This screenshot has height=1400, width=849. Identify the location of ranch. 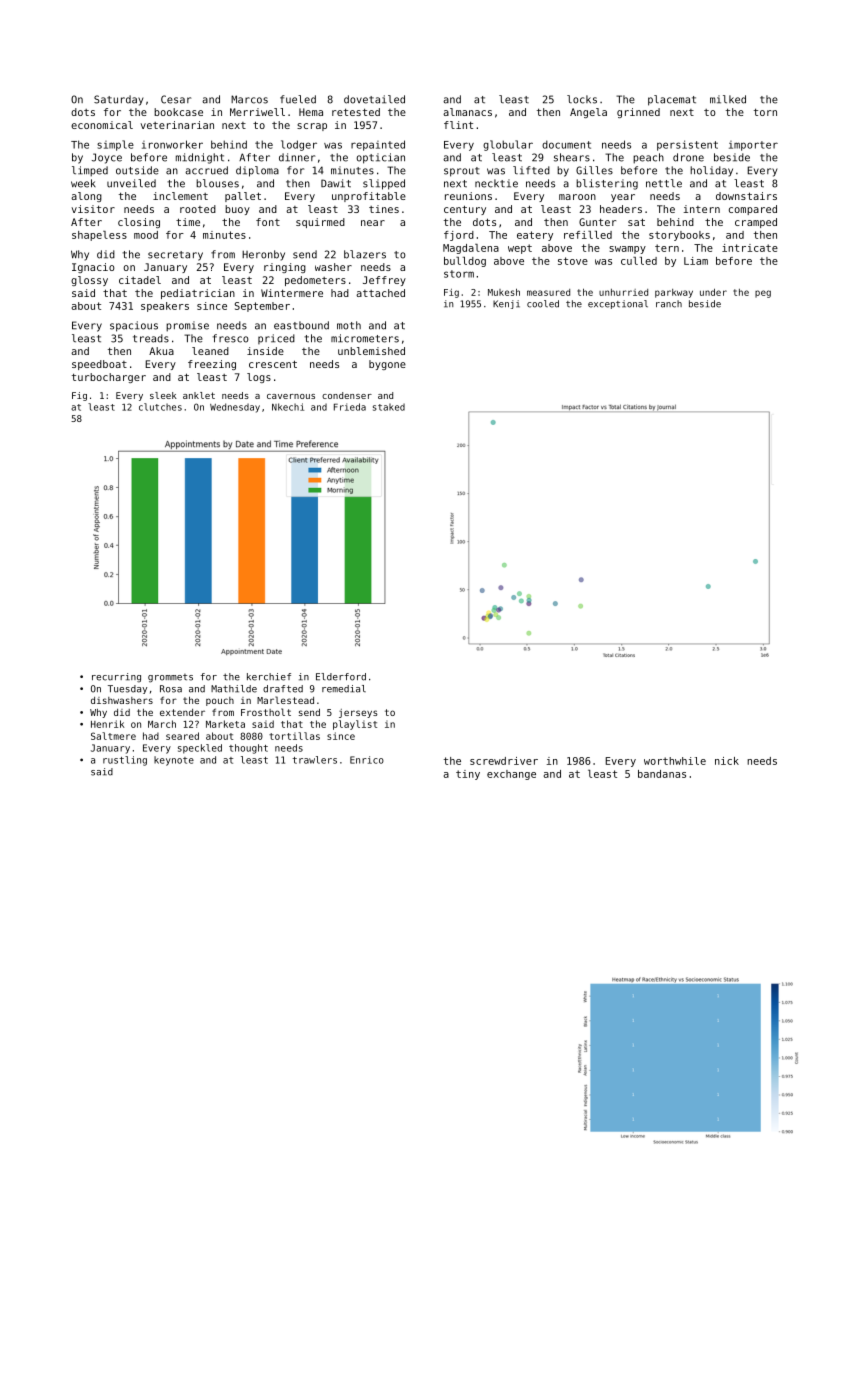
(669, 304).
